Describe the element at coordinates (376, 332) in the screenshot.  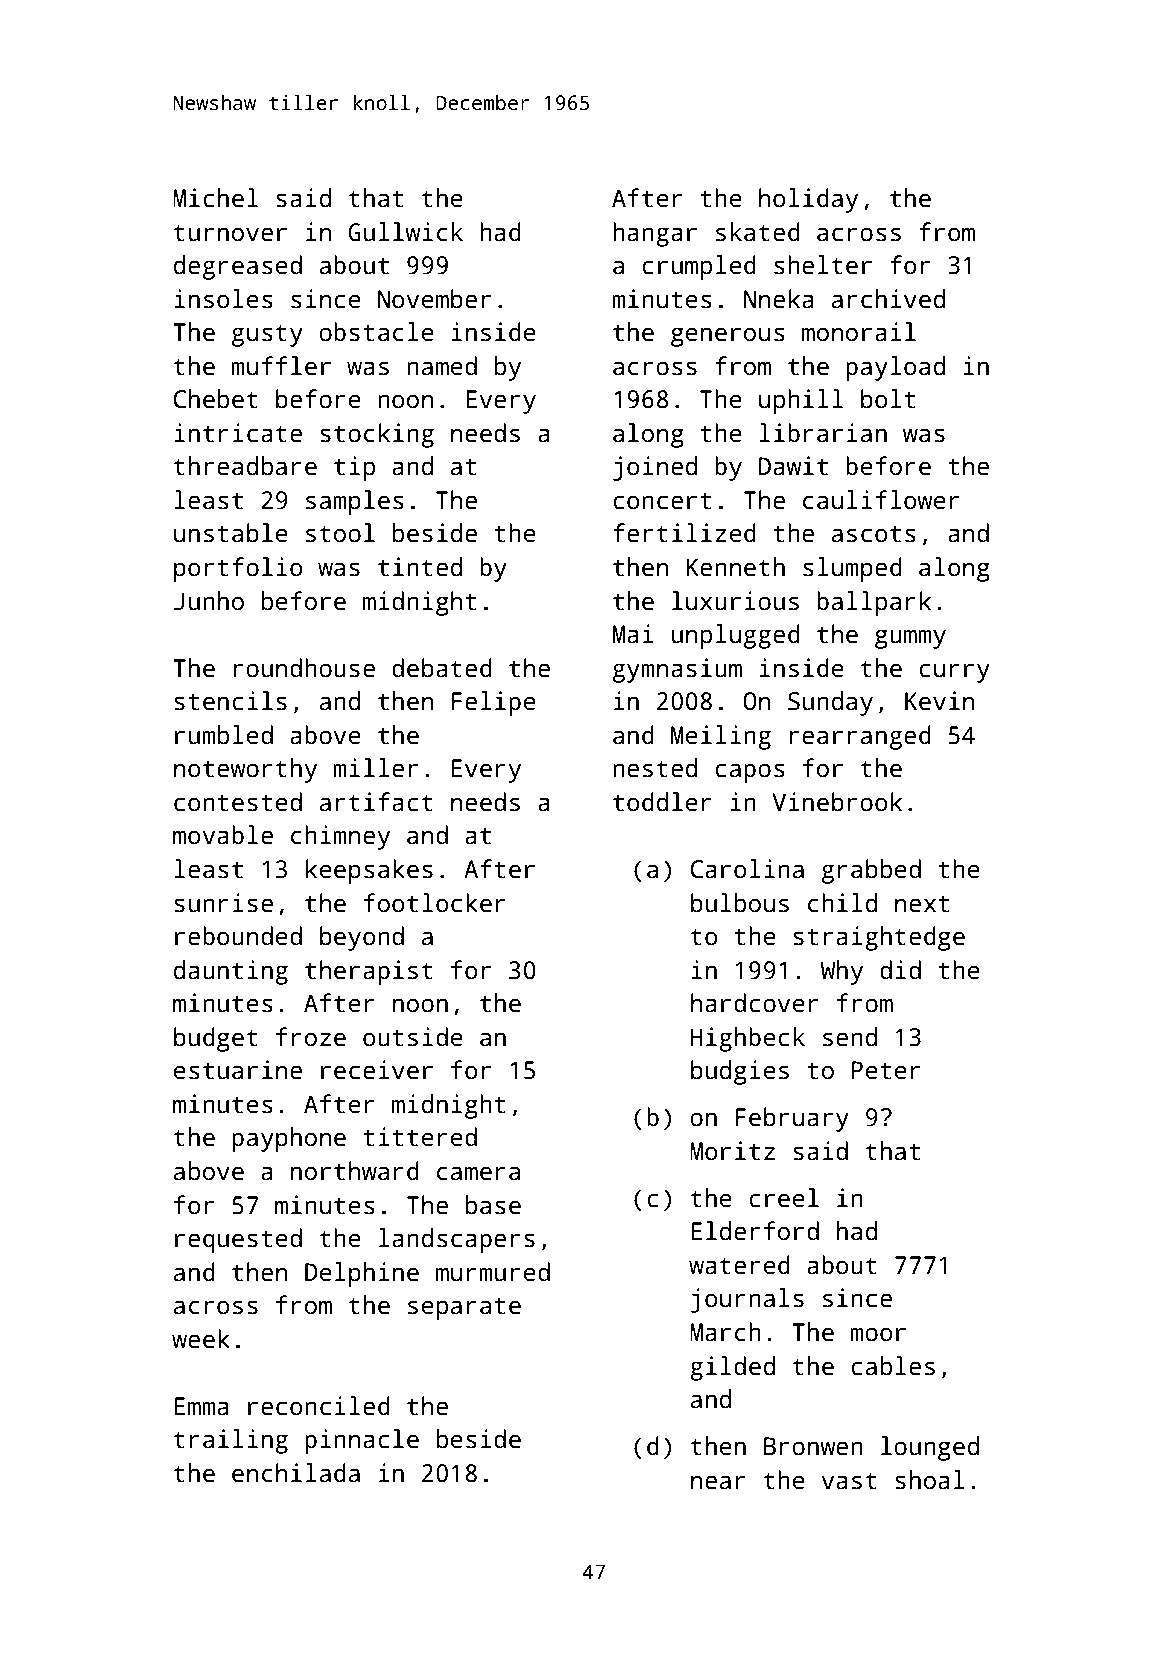
I see `obstacle` at that location.
